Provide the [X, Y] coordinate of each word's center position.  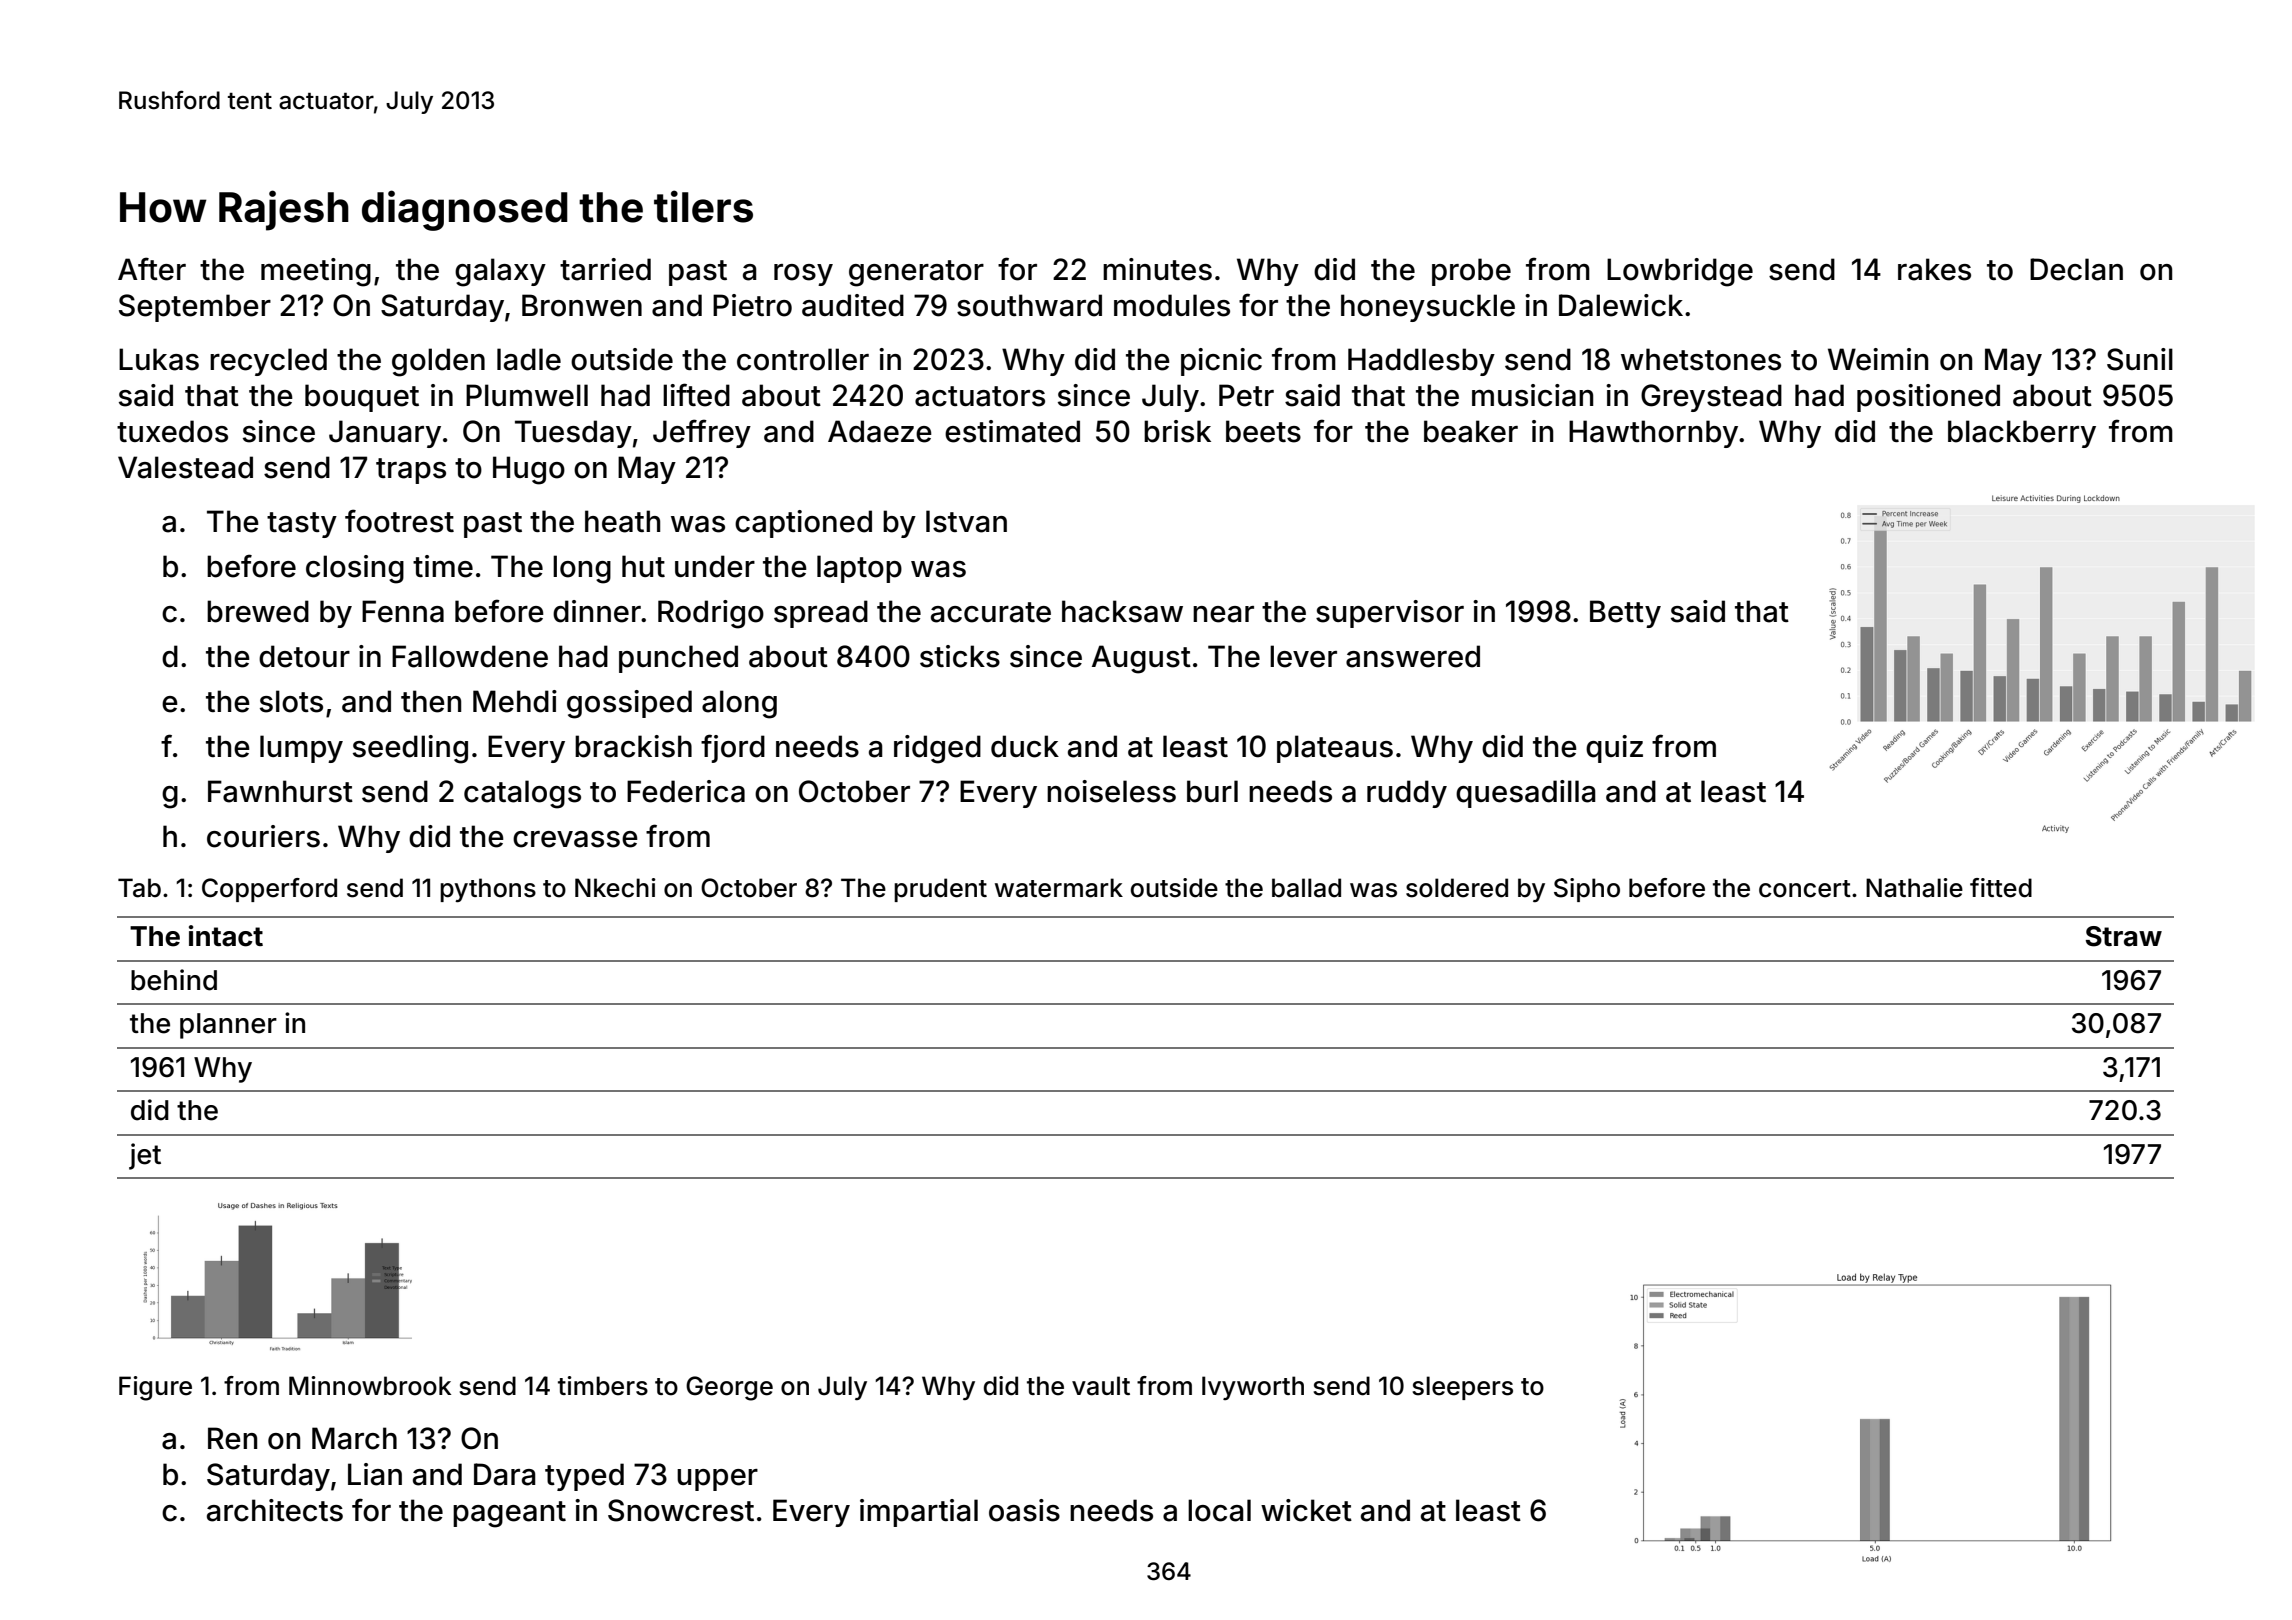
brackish [633, 746]
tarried [605, 269]
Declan [2076, 269]
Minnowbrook [370, 1386]
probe [1471, 272]
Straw [2124, 936]
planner [228, 1026]
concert [1805, 889]
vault [1101, 1386]
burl [1212, 791]
